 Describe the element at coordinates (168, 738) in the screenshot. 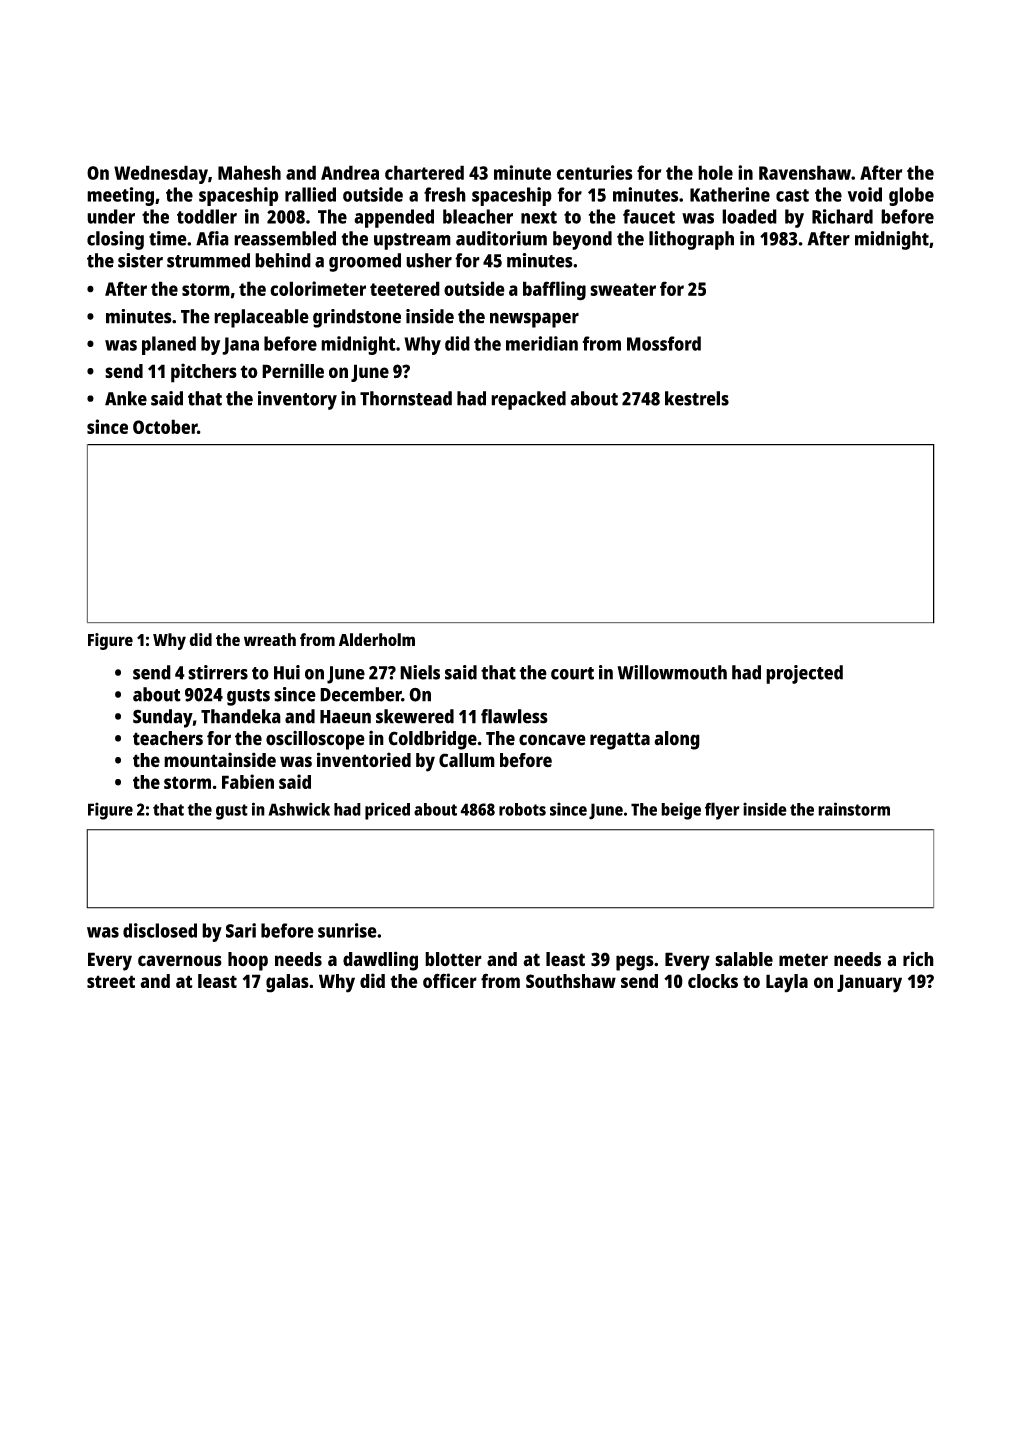

I see `teachers` at that location.
